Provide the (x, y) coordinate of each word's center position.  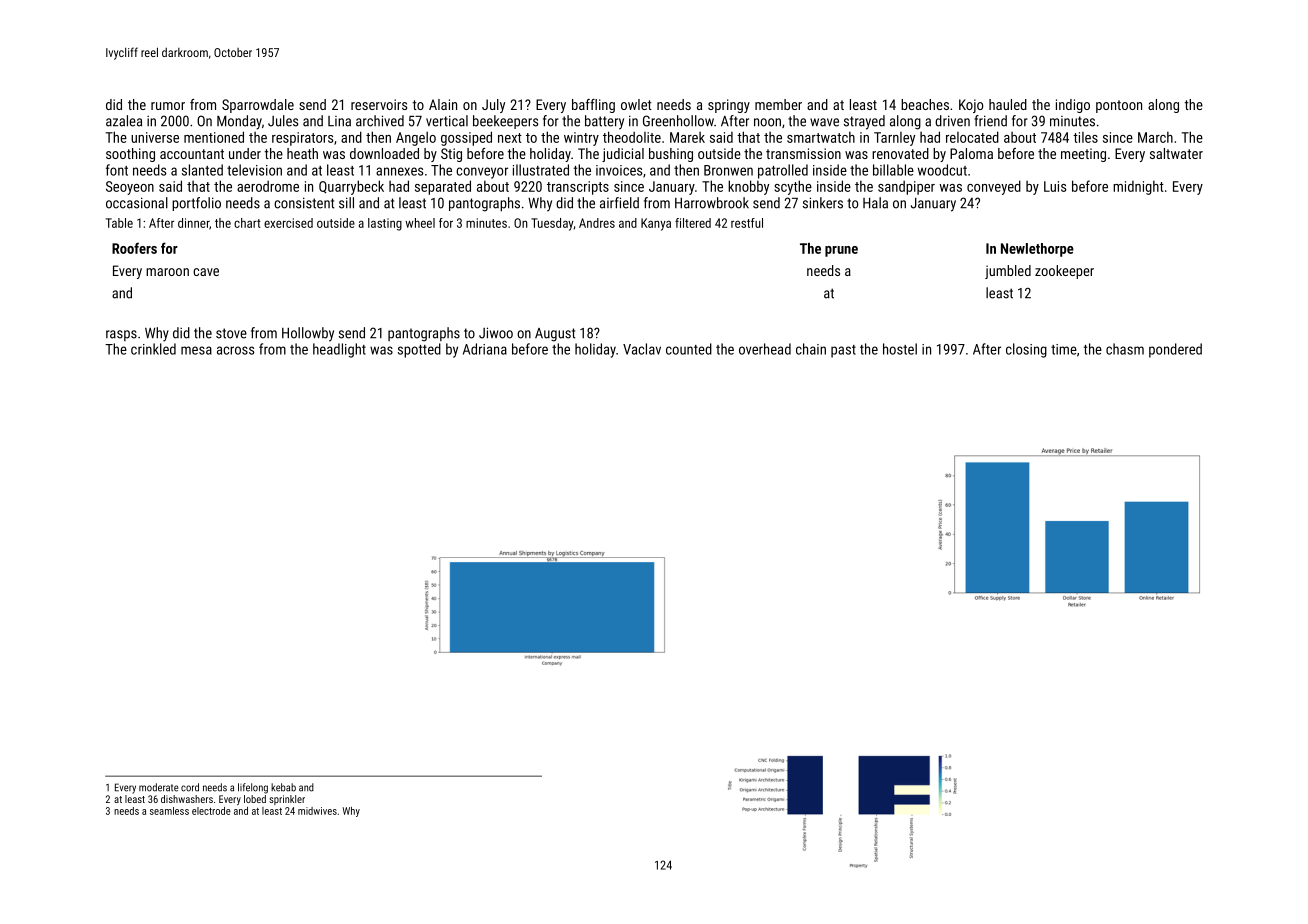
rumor (168, 106)
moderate (159, 787)
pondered (1175, 350)
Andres (597, 223)
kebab (283, 787)
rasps (121, 335)
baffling (593, 106)
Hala (875, 203)
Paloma (971, 153)
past (843, 351)
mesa (196, 350)
